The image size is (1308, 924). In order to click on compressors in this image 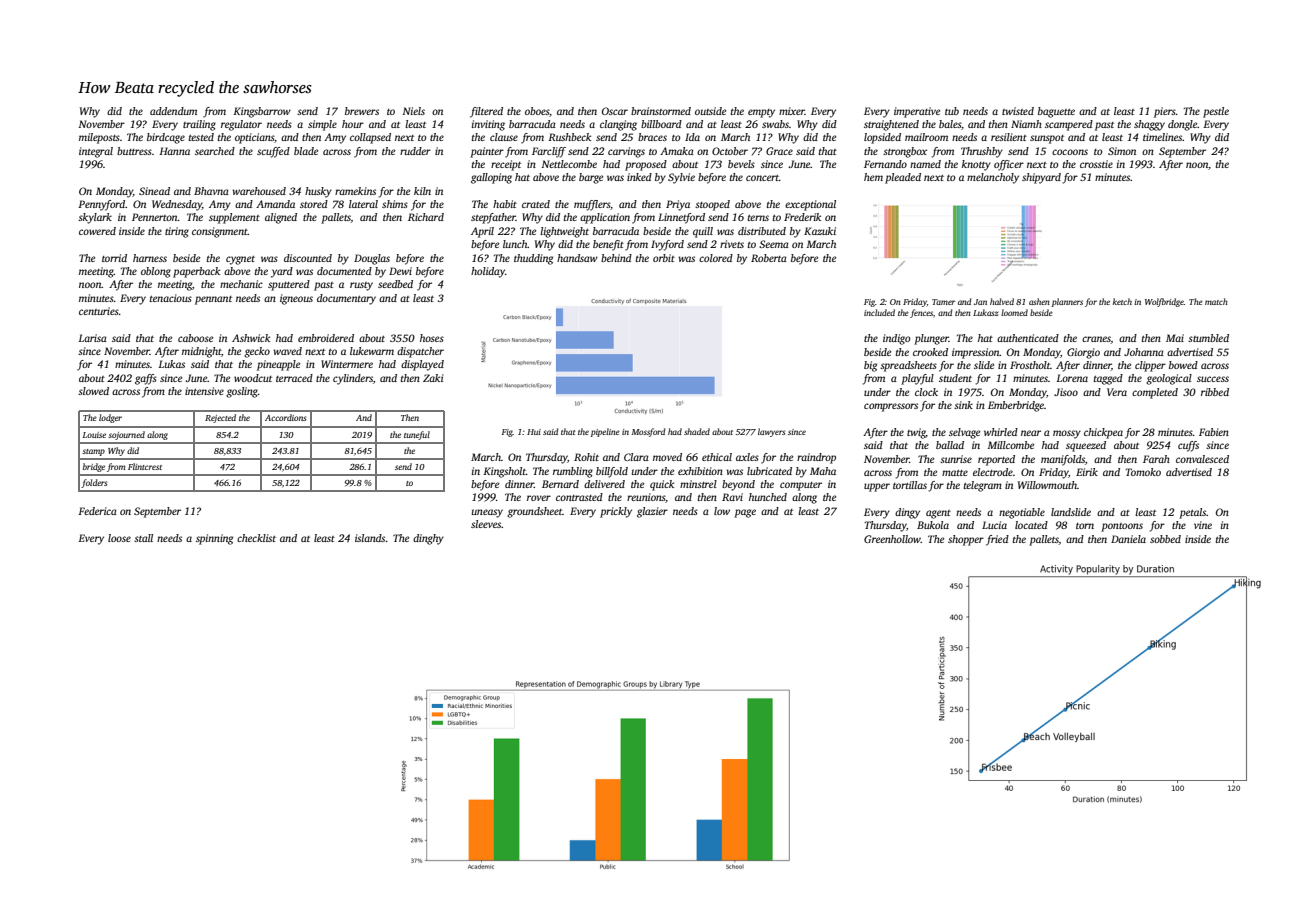, I will do `click(891, 407)`.
